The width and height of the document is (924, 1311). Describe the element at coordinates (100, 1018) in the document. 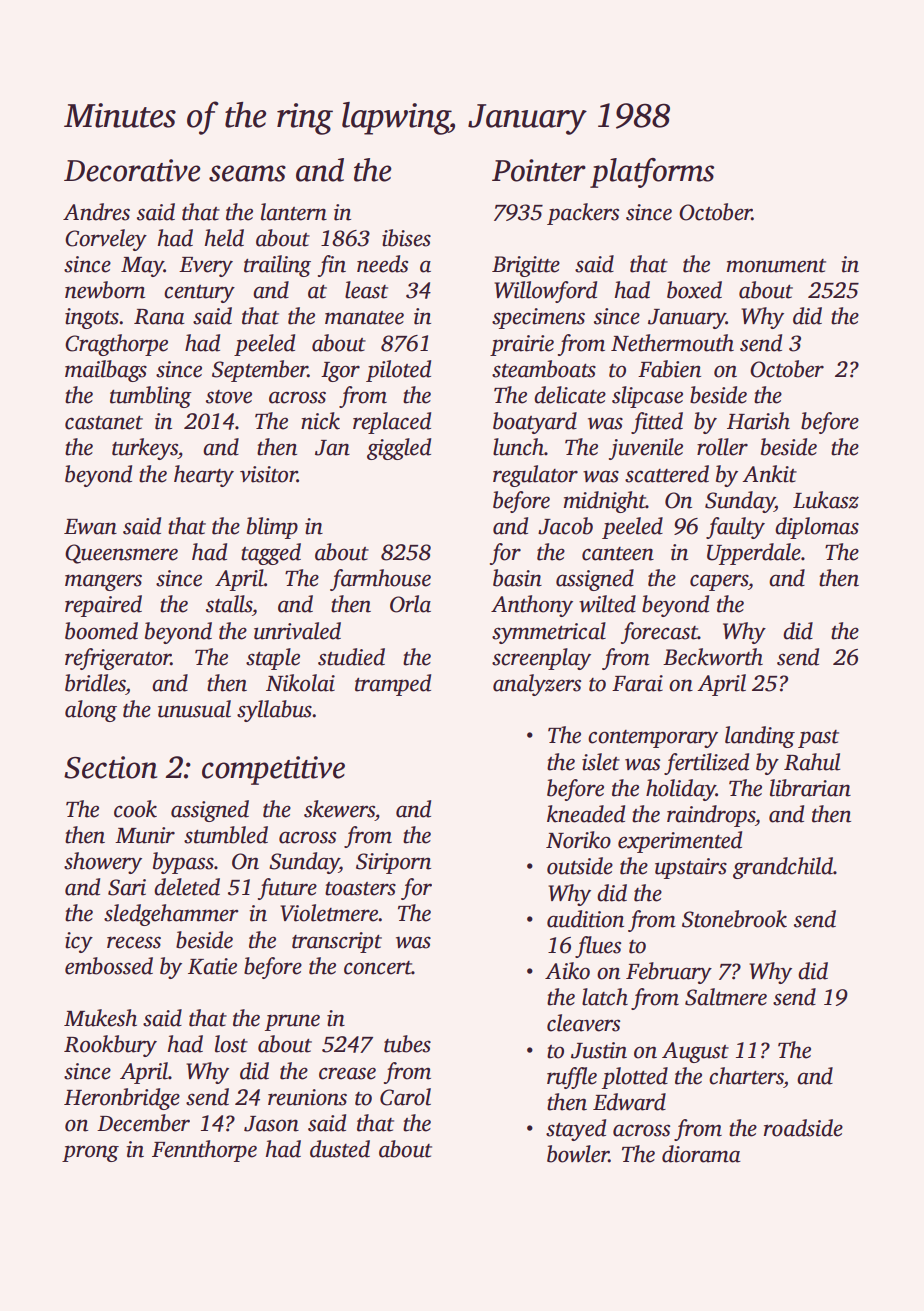

I see `Mukesh` at that location.
